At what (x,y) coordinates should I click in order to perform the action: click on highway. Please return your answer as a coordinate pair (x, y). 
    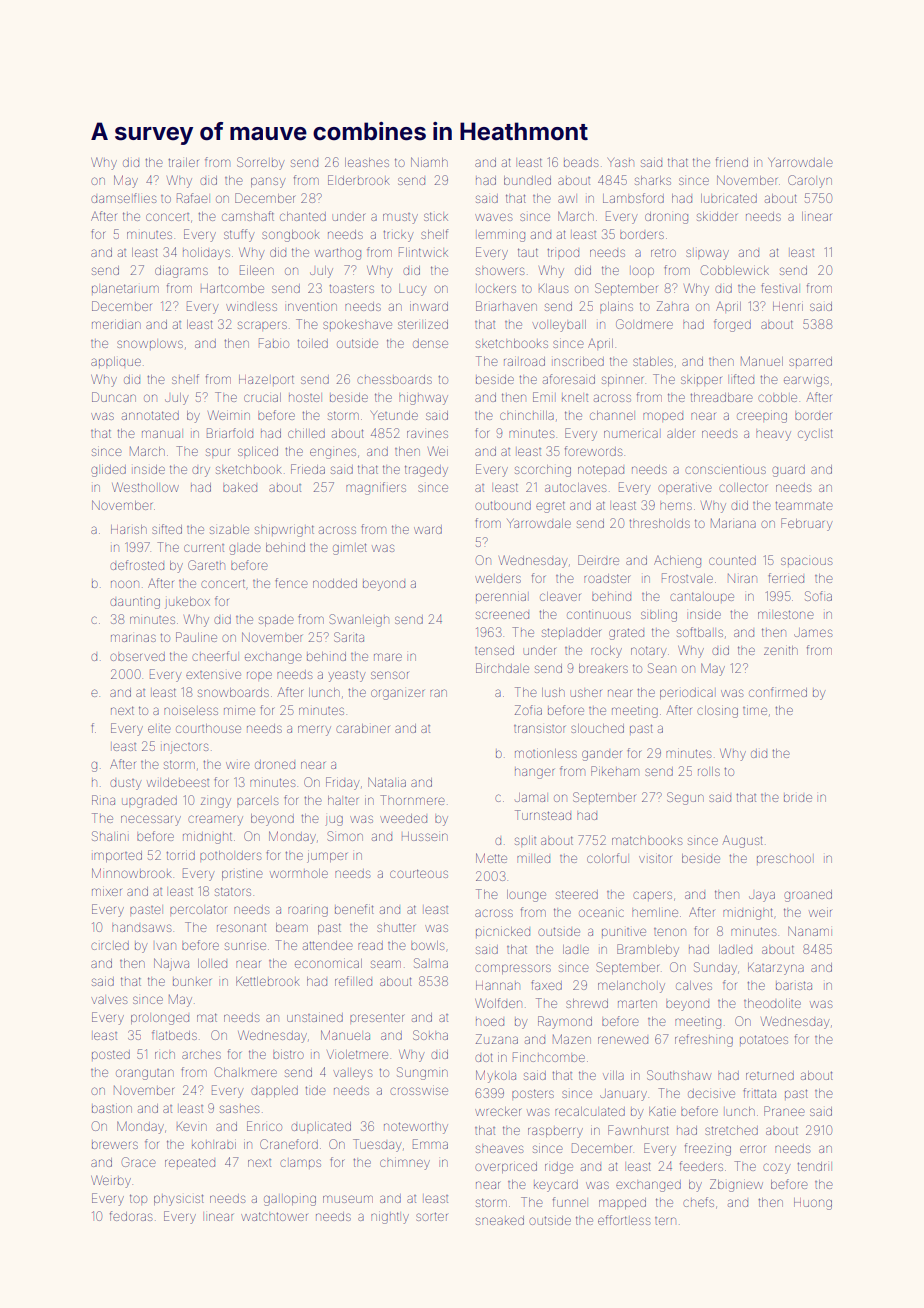
    Looking at the image, I should click on (423, 399).
